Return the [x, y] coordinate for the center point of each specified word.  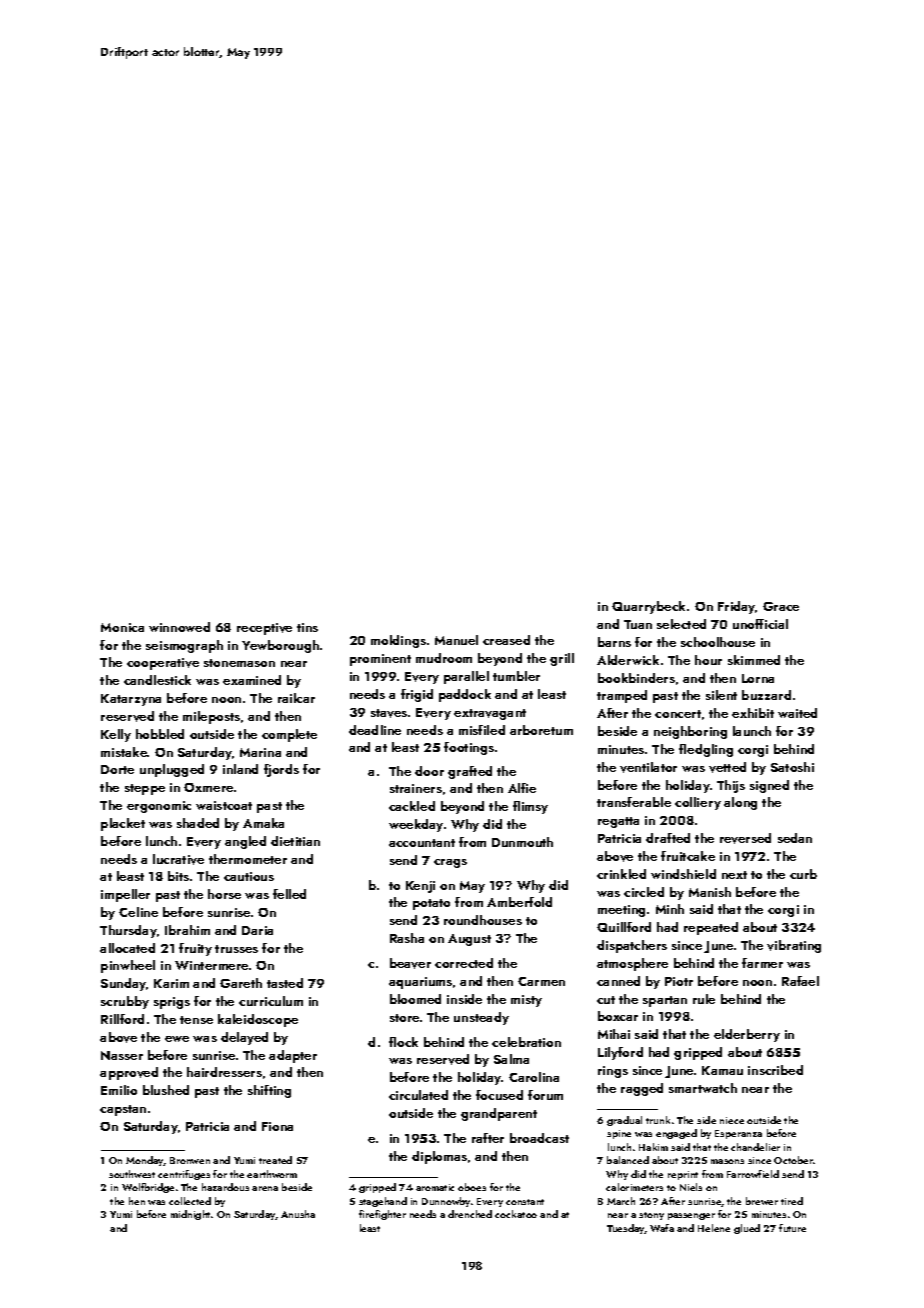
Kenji [420, 887]
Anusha [298, 1214]
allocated [127, 948]
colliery [698, 803]
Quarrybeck [648, 607]
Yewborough [280, 646]
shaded [198, 823]
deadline [375, 730]
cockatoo [516, 1214]
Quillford [624, 927]
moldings [398, 641]
